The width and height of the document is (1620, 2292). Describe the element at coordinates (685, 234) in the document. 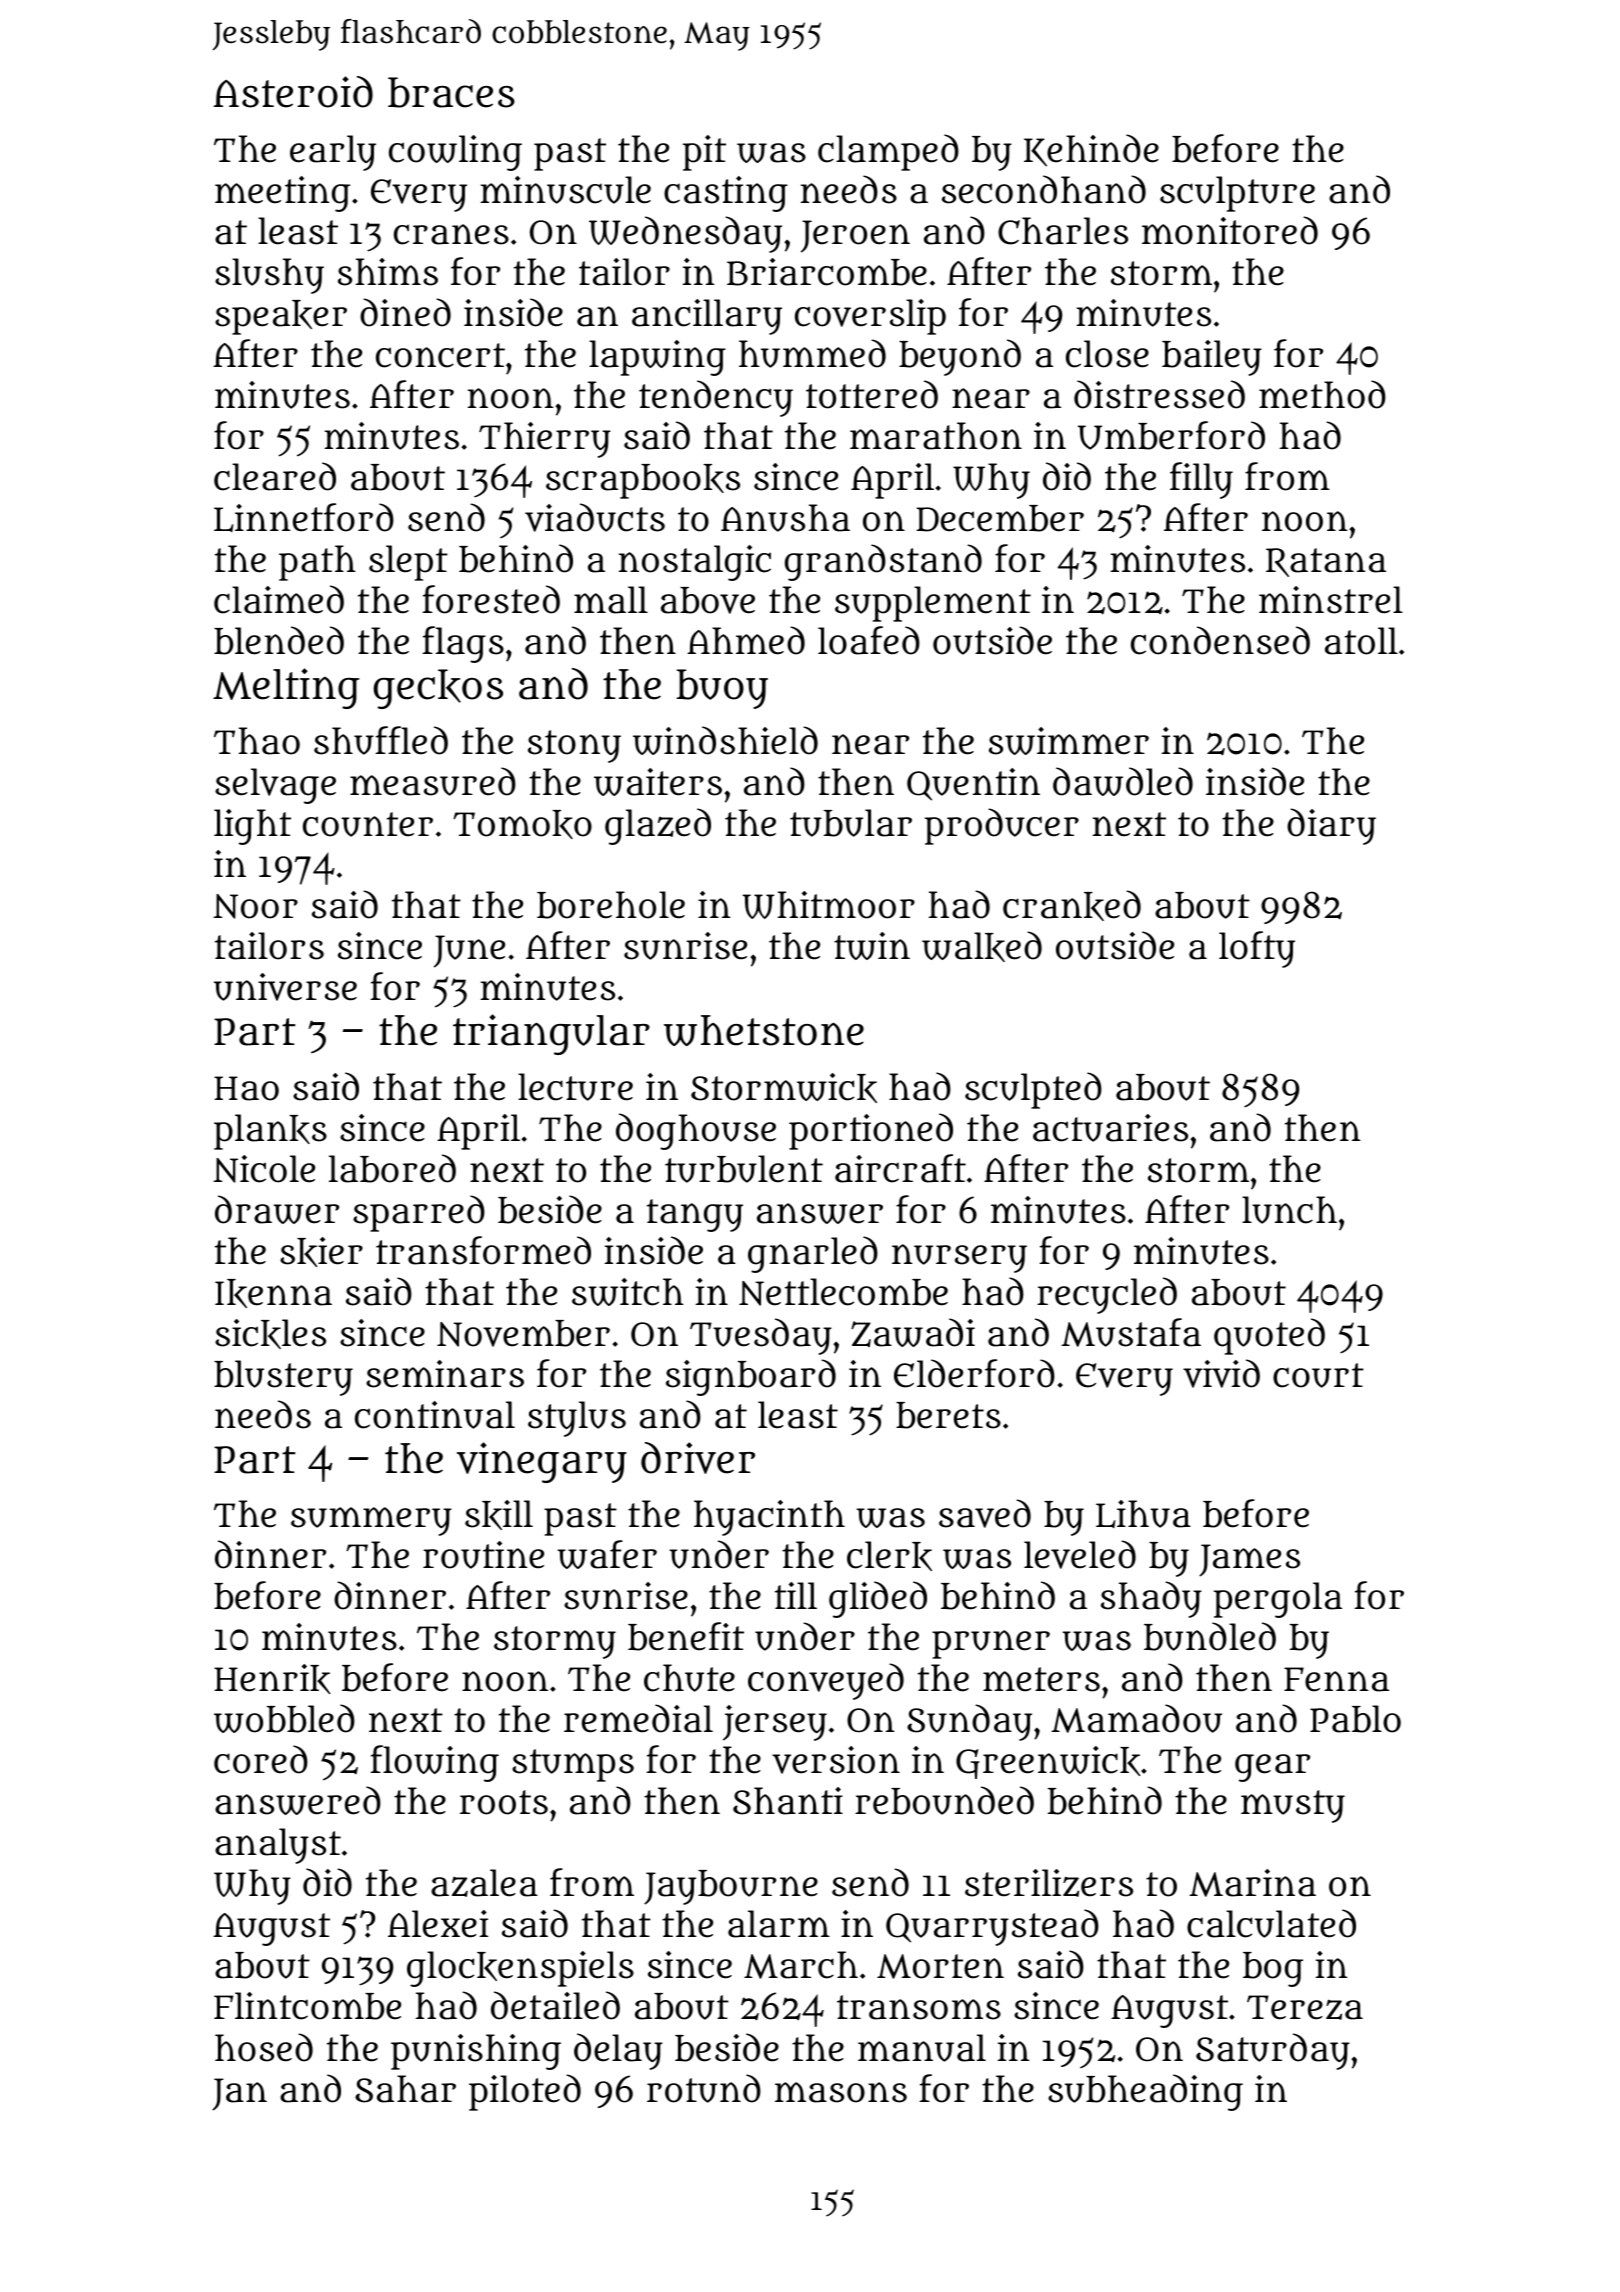

I see `Wednesday` at that location.
